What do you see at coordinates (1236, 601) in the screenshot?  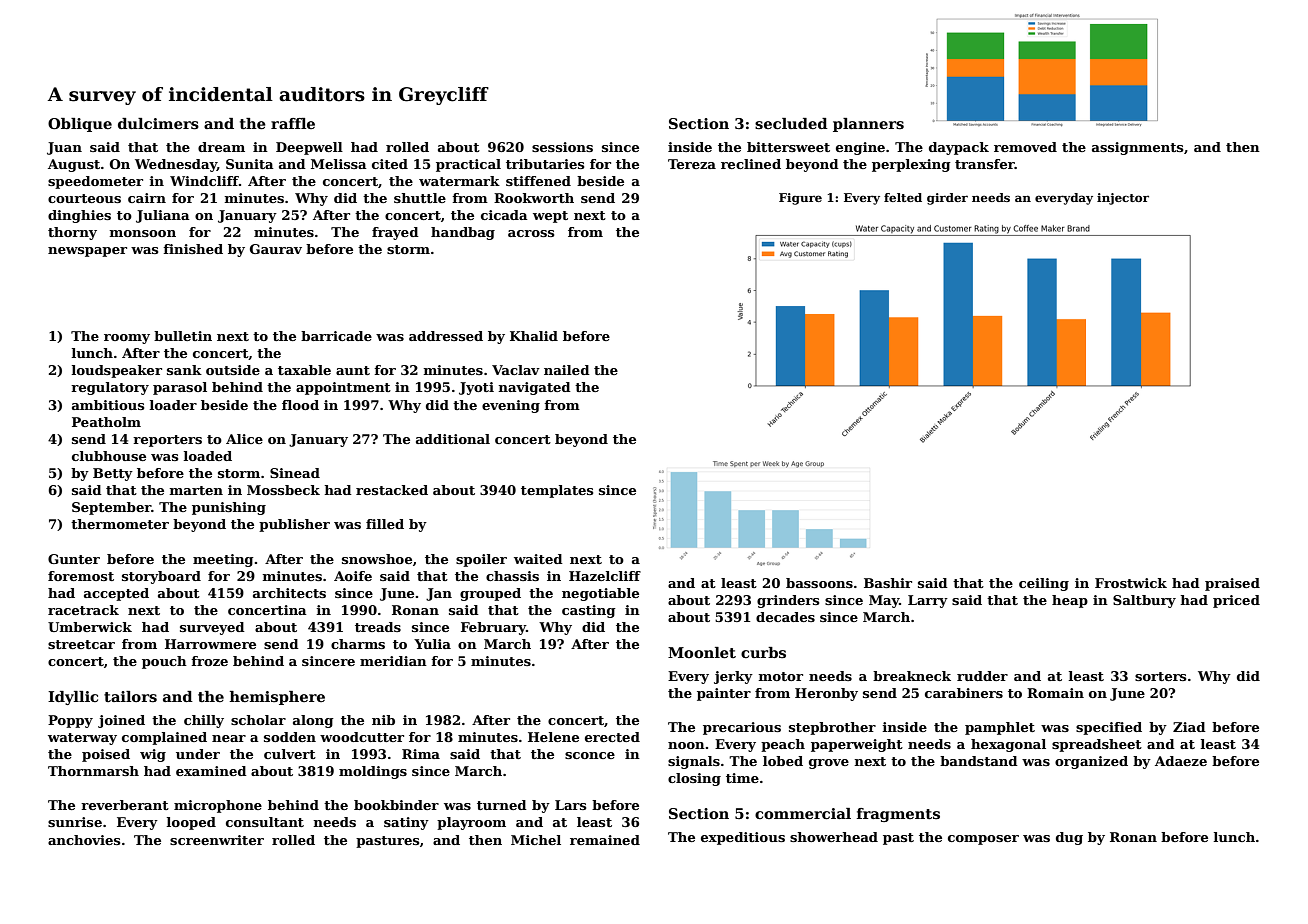 I see `priced` at bounding box center [1236, 601].
